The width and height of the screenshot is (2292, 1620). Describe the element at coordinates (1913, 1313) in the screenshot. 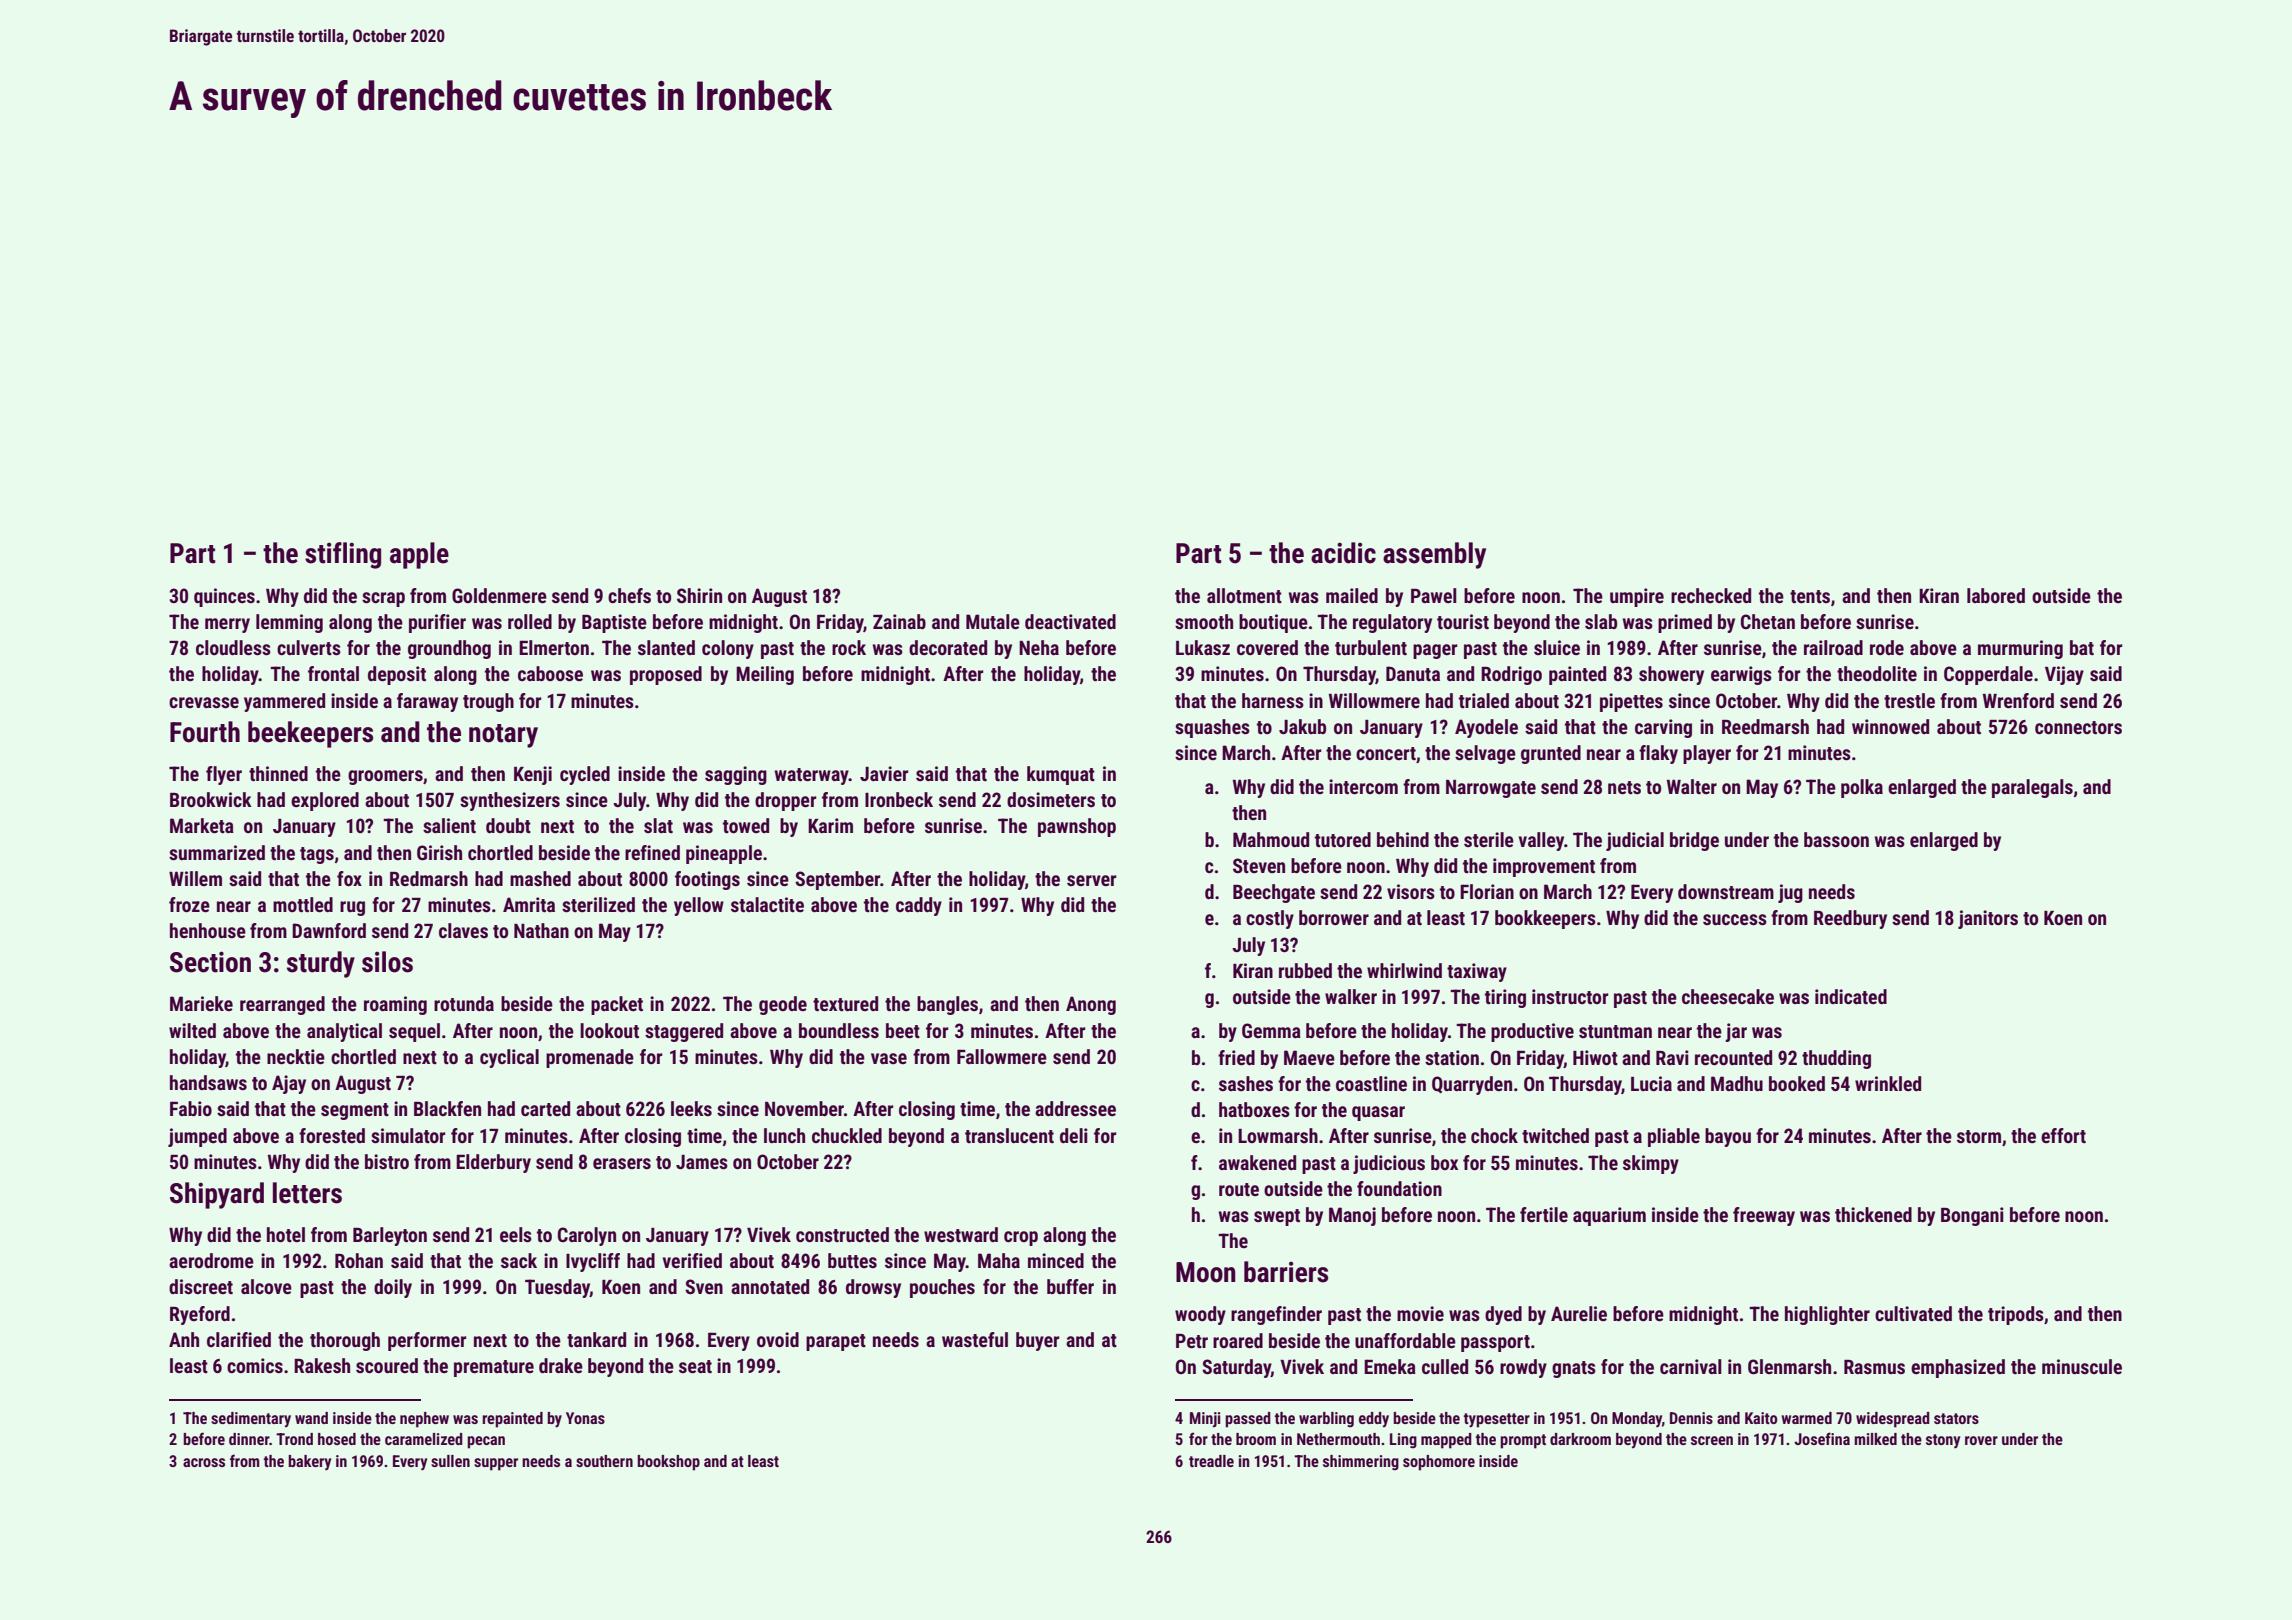

I see `cultivated` at that location.
